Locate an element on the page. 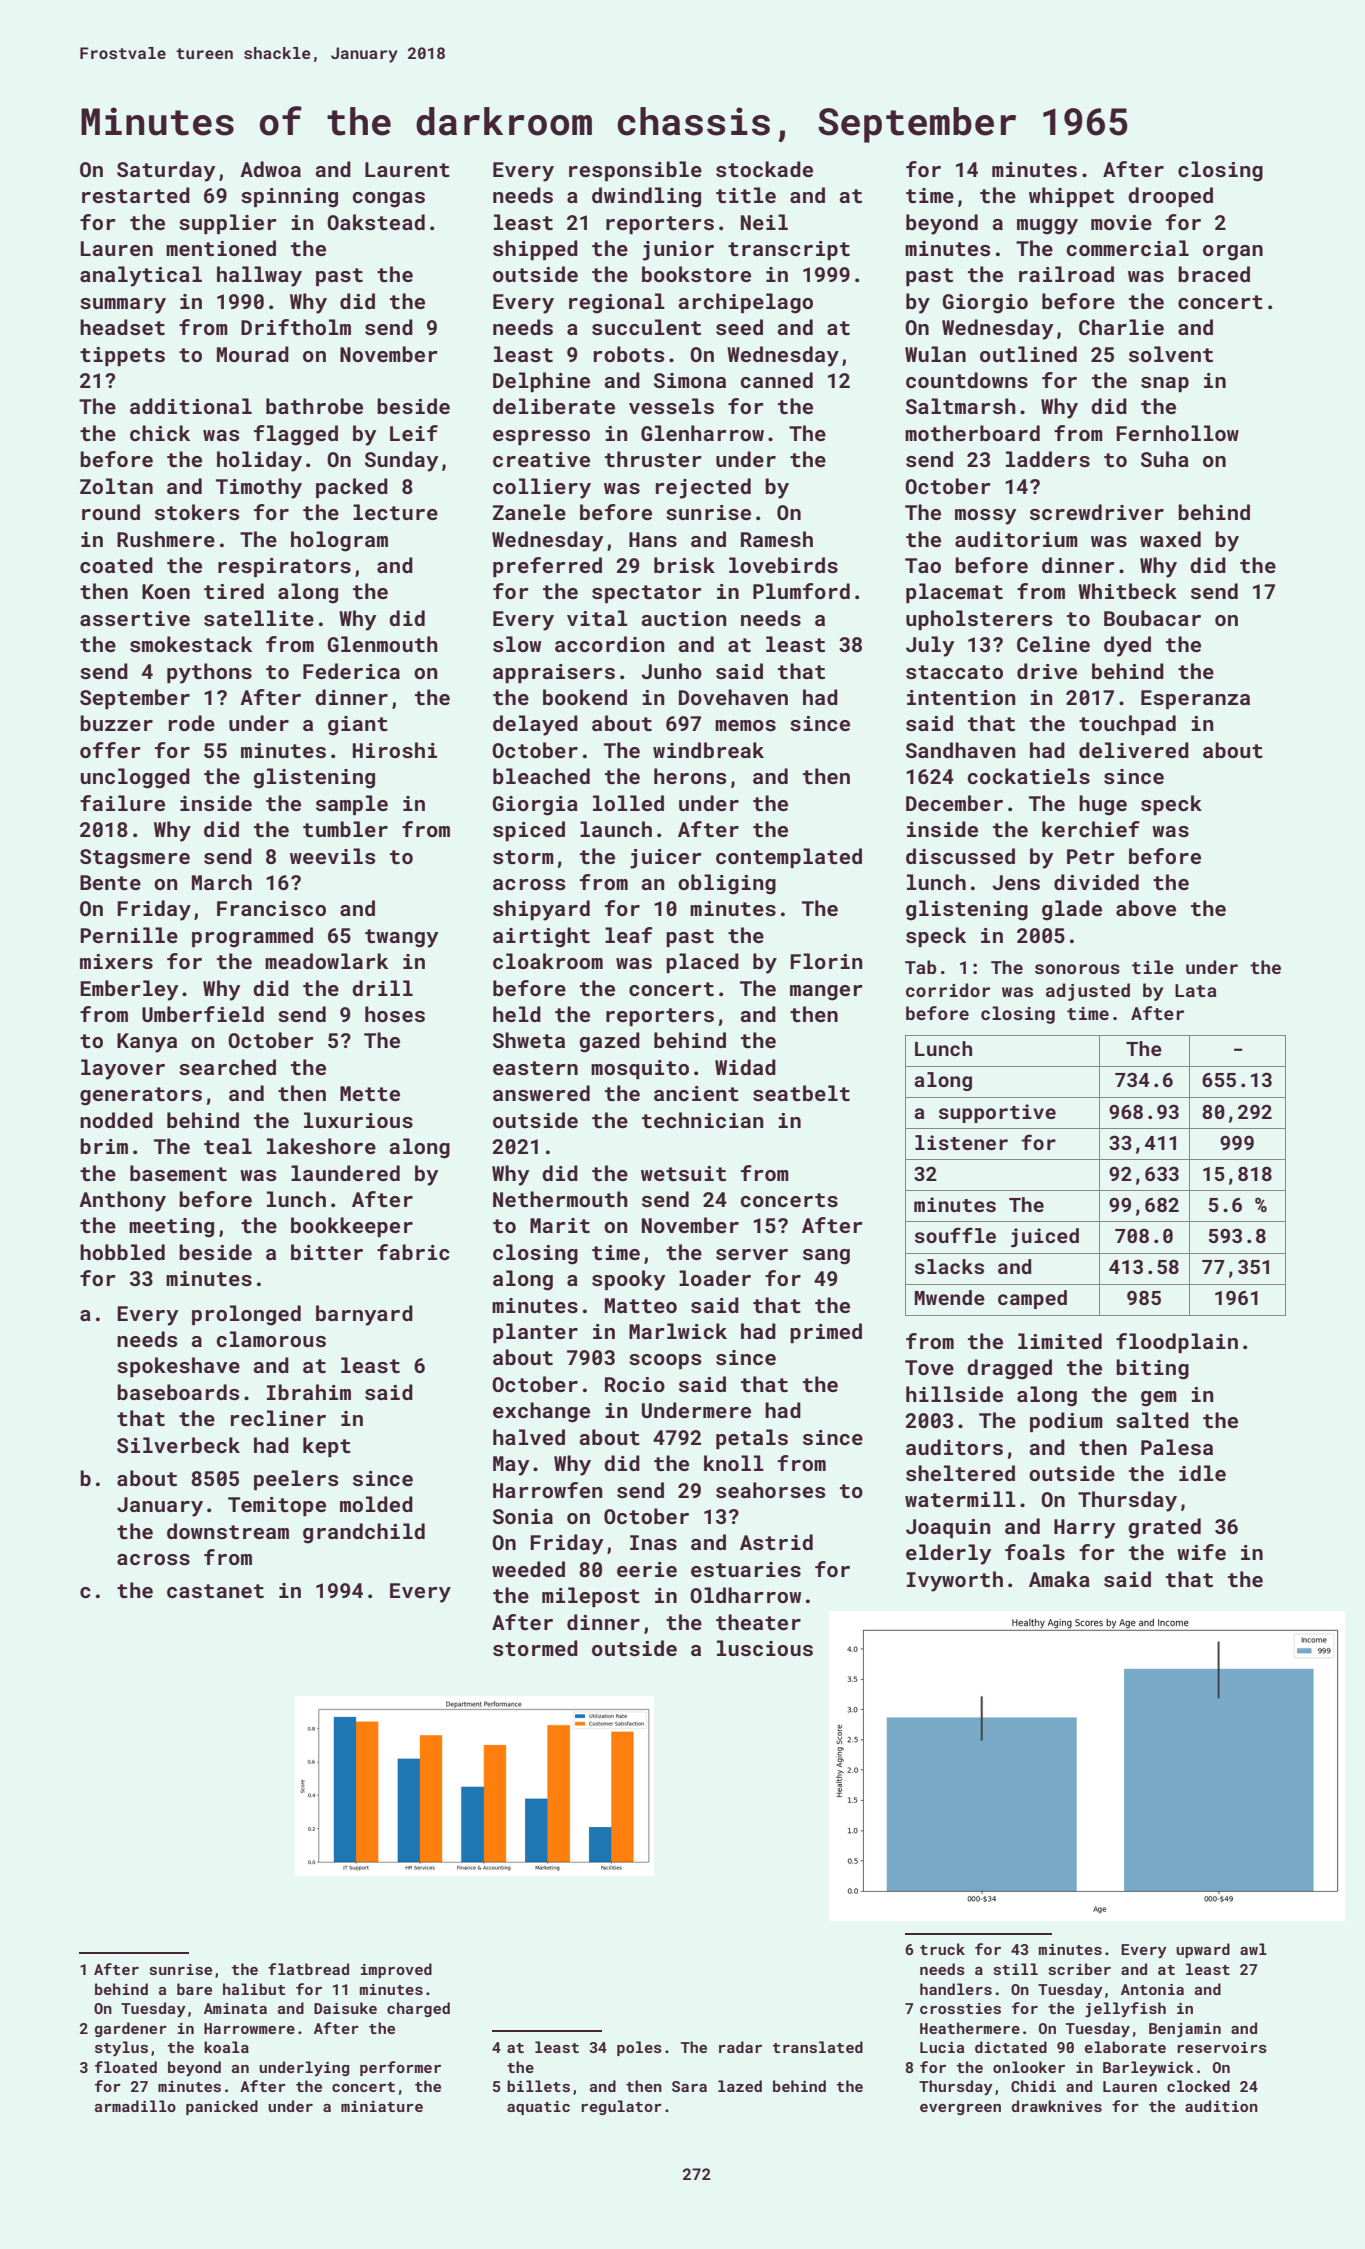 The height and width of the page is (2249, 1365). Lata is located at coordinates (1196, 990).
